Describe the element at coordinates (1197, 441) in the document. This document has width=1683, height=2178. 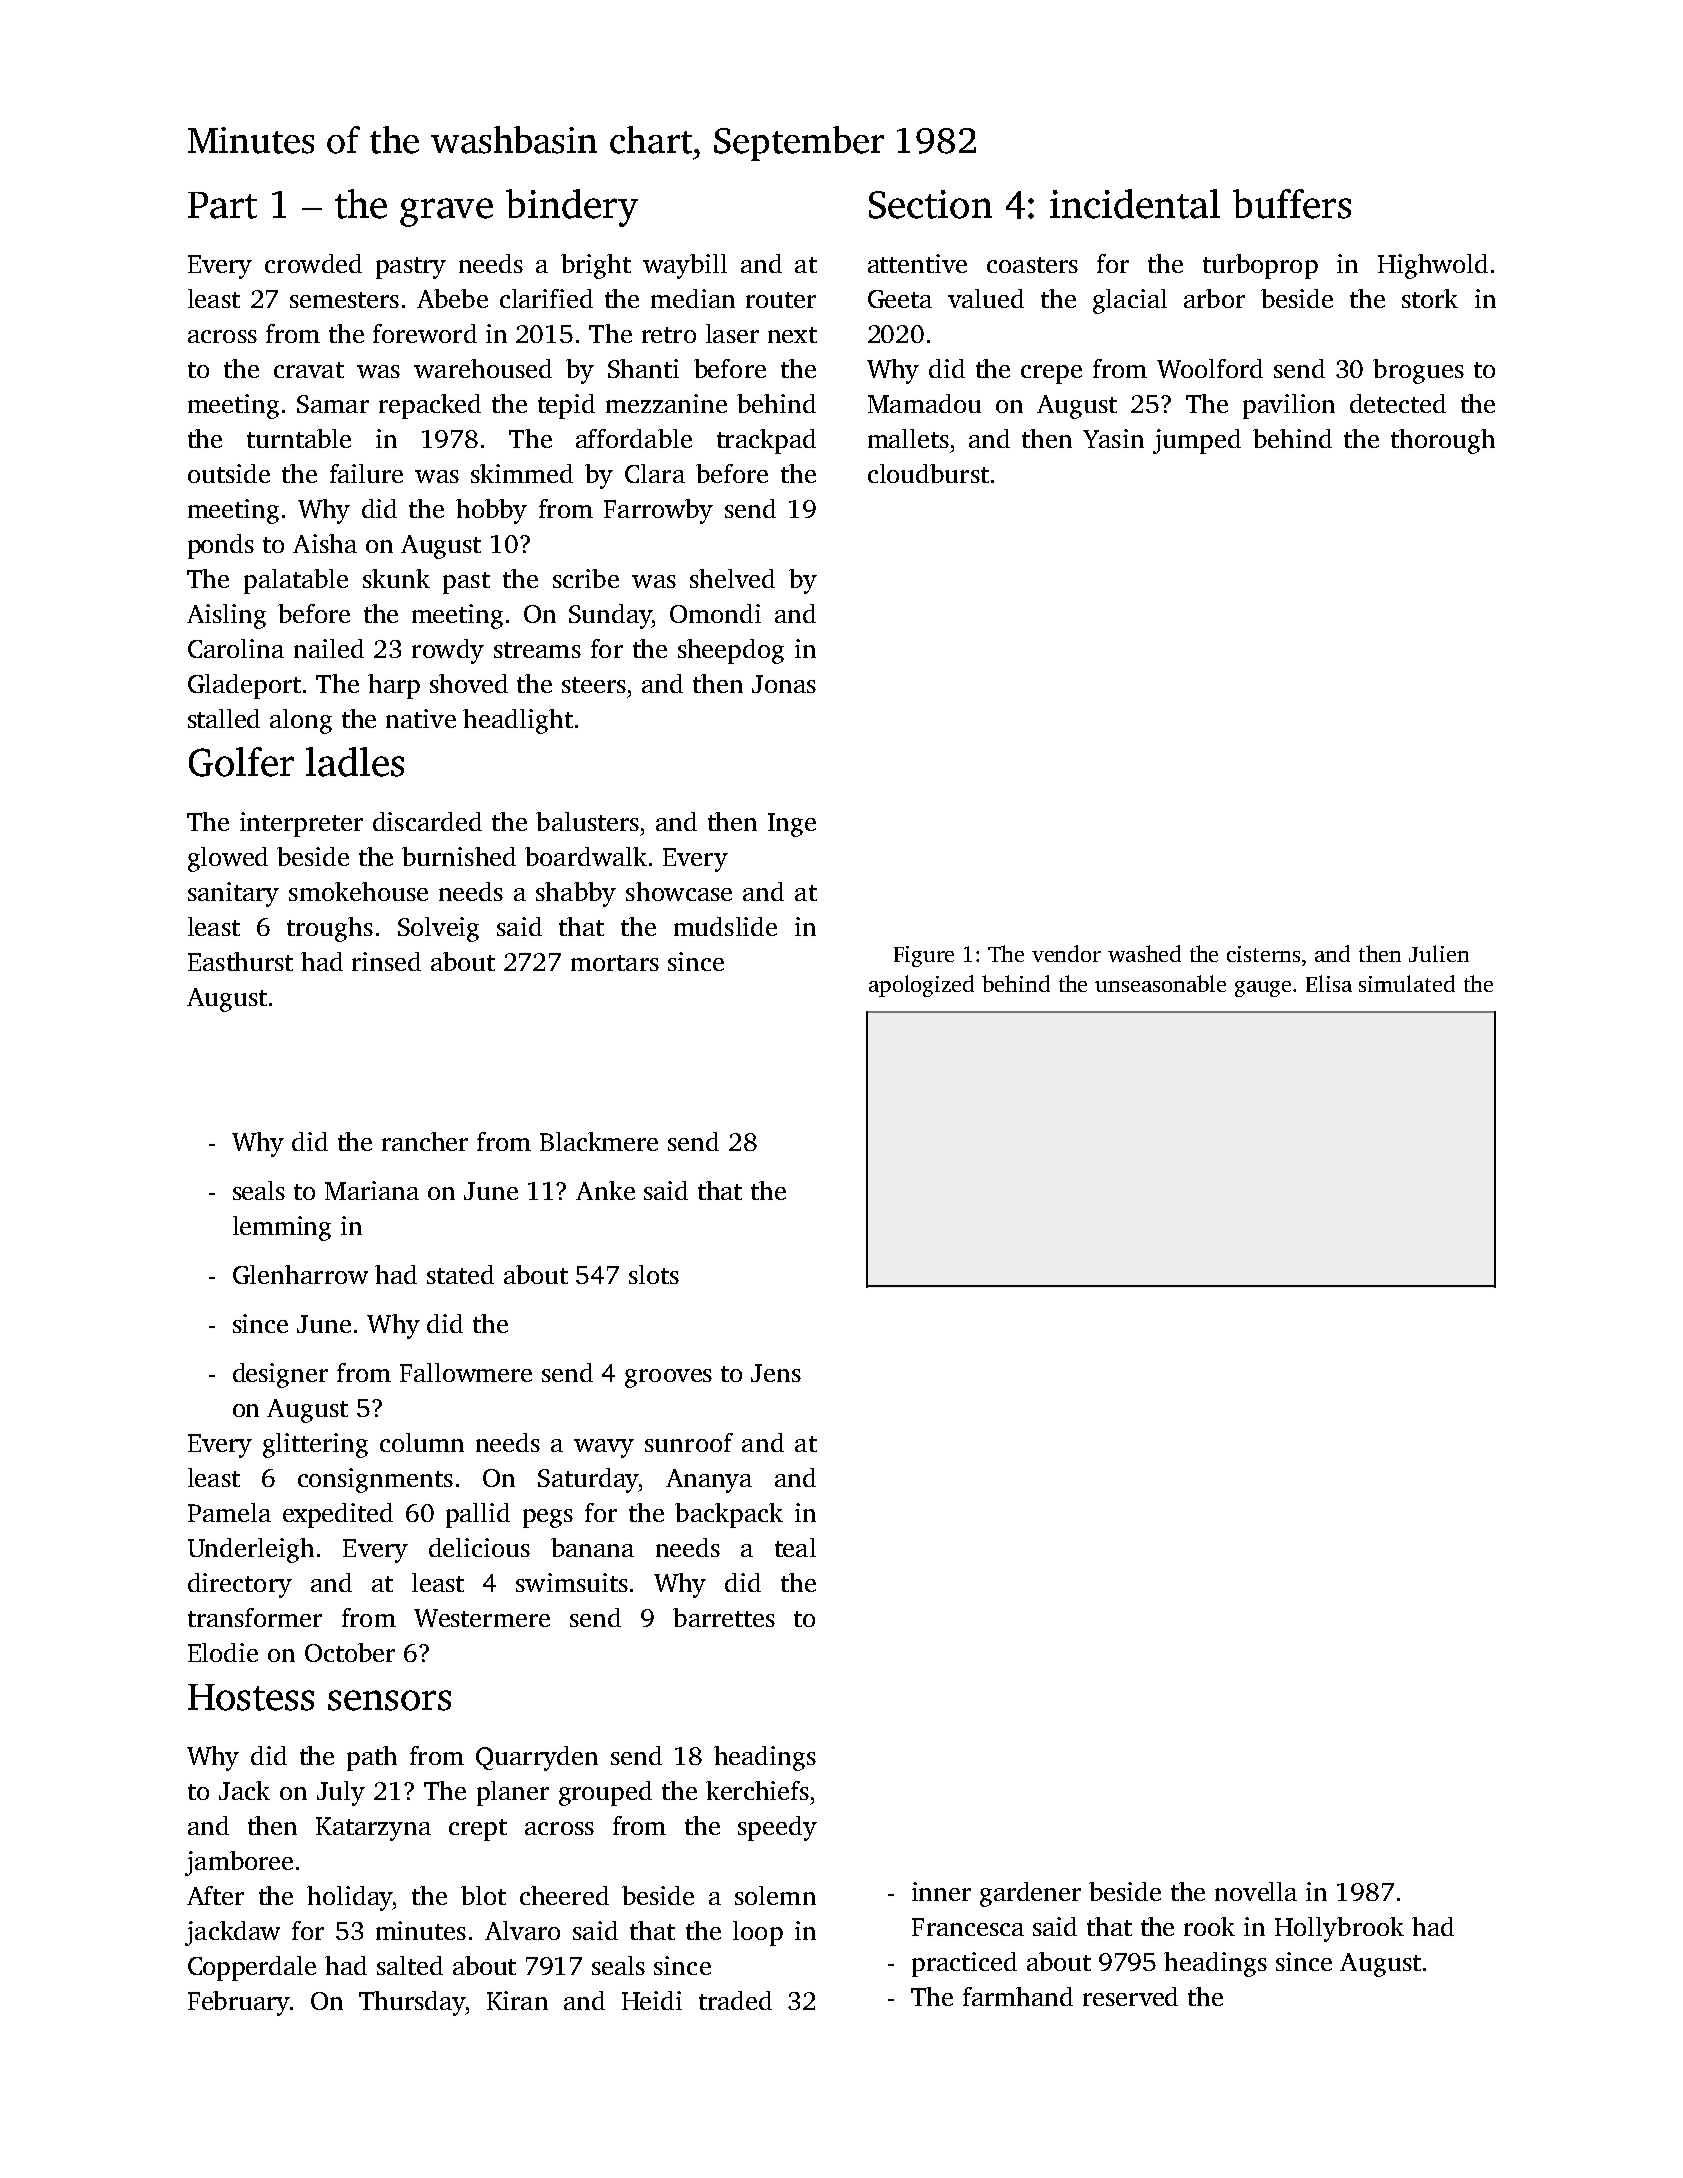
I see `jumped` at that location.
